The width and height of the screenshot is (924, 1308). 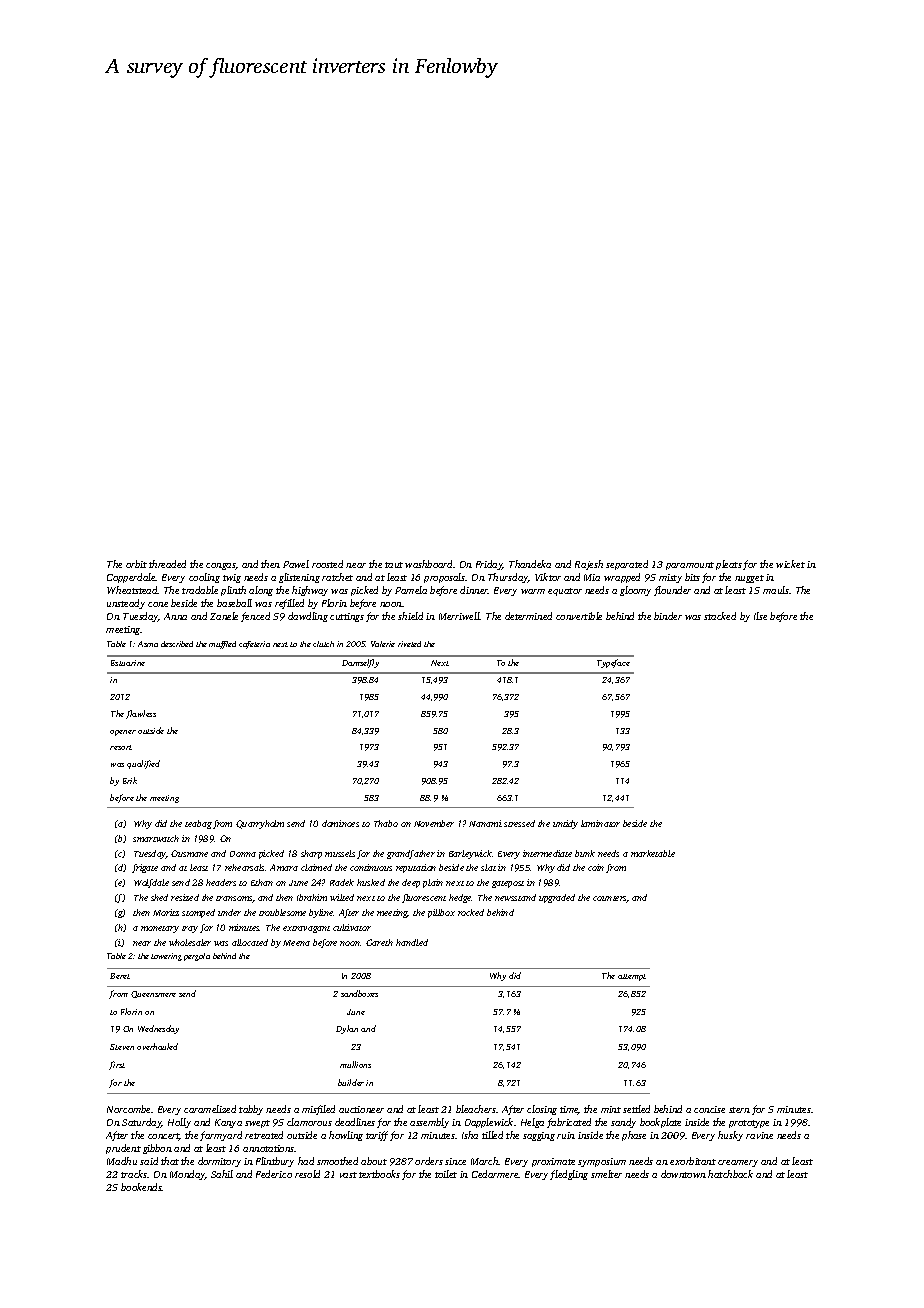 I want to click on attempt, so click(x=632, y=977).
